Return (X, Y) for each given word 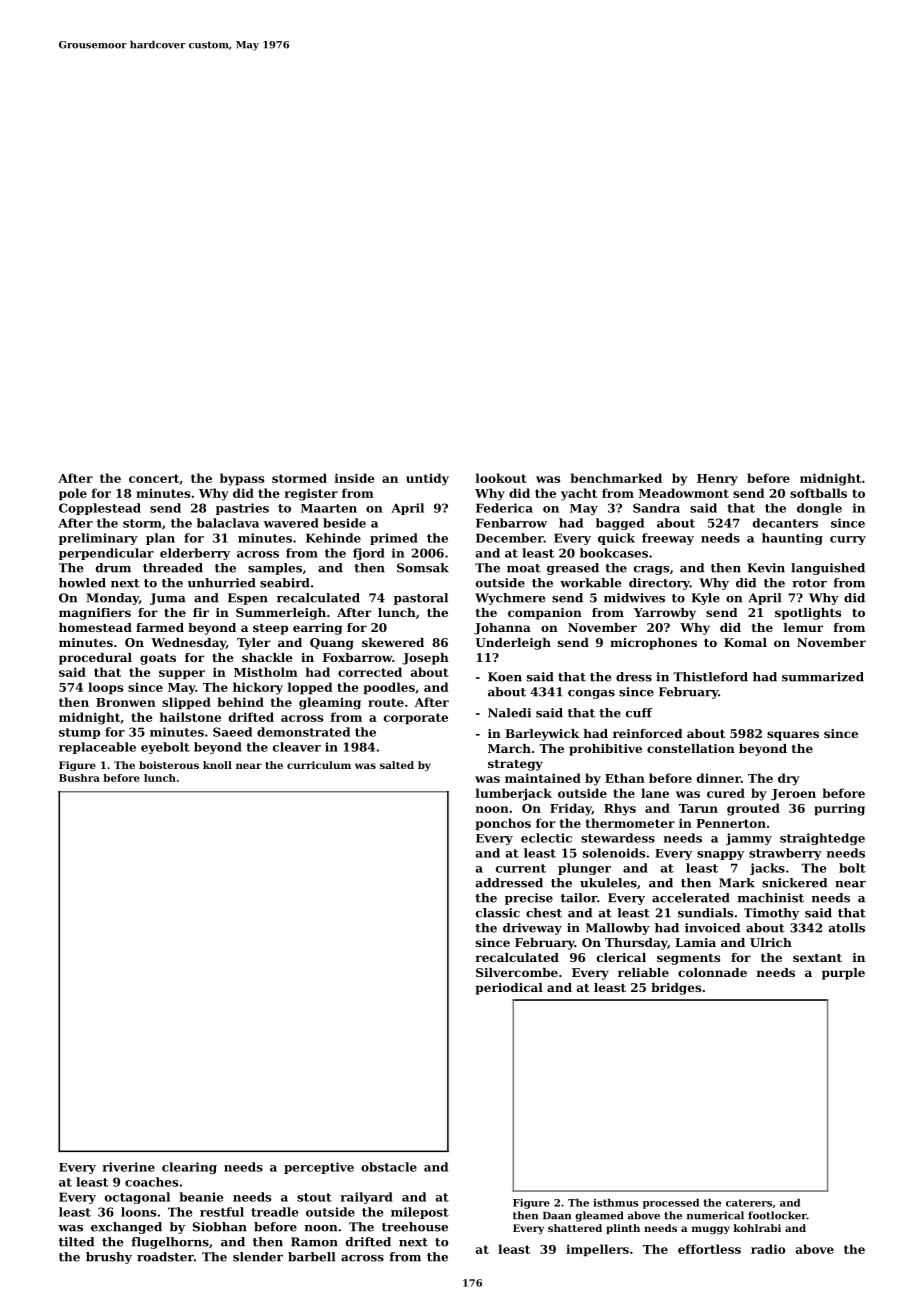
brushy (109, 1258)
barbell (311, 1257)
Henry (717, 480)
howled (82, 583)
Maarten (329, 508)
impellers (597, 1250)
